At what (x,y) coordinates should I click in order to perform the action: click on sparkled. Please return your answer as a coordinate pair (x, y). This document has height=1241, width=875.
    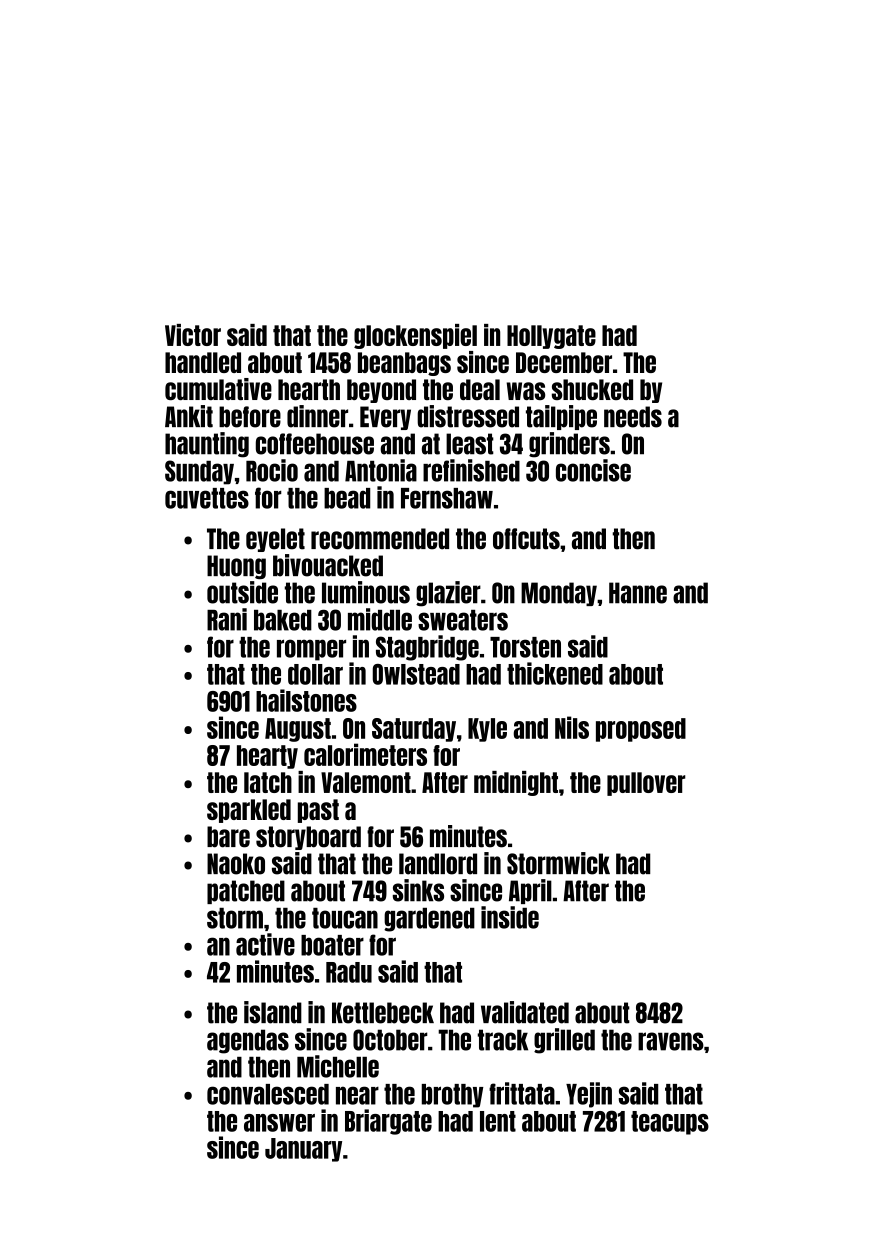
    Looking at the image, I should click on (249, 811).
